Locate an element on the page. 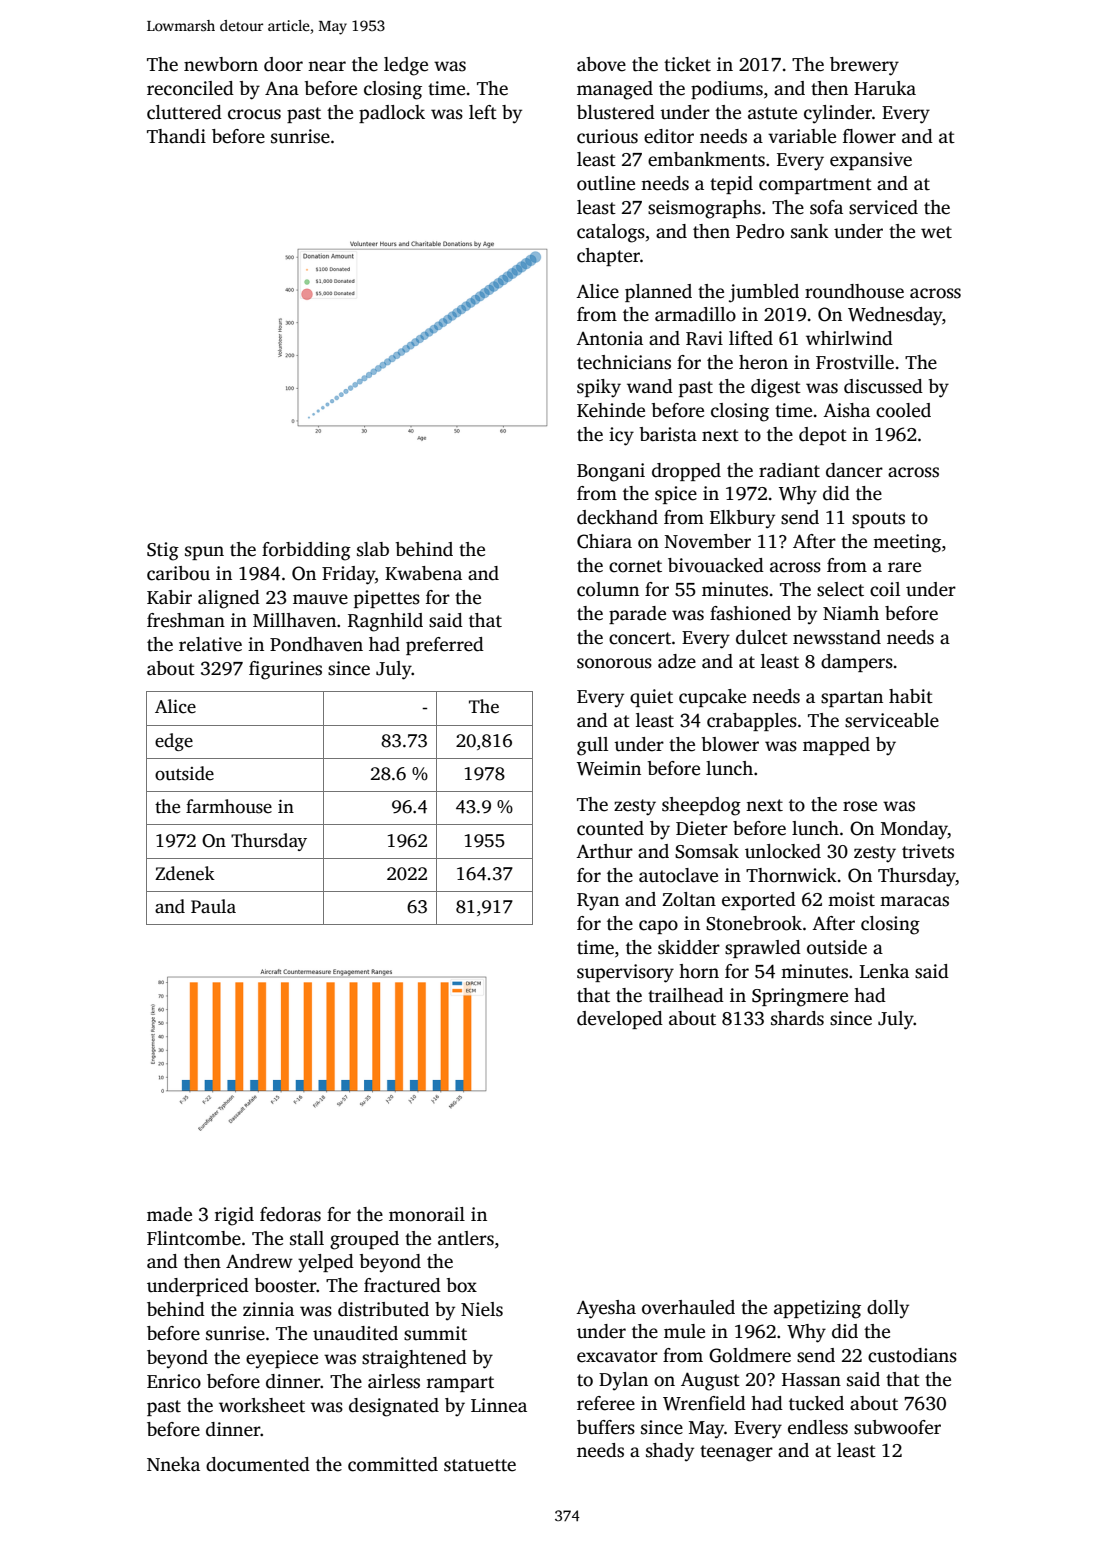 The image size is (1109, 1568). farmhouse is located at coordinates (229, 806).
